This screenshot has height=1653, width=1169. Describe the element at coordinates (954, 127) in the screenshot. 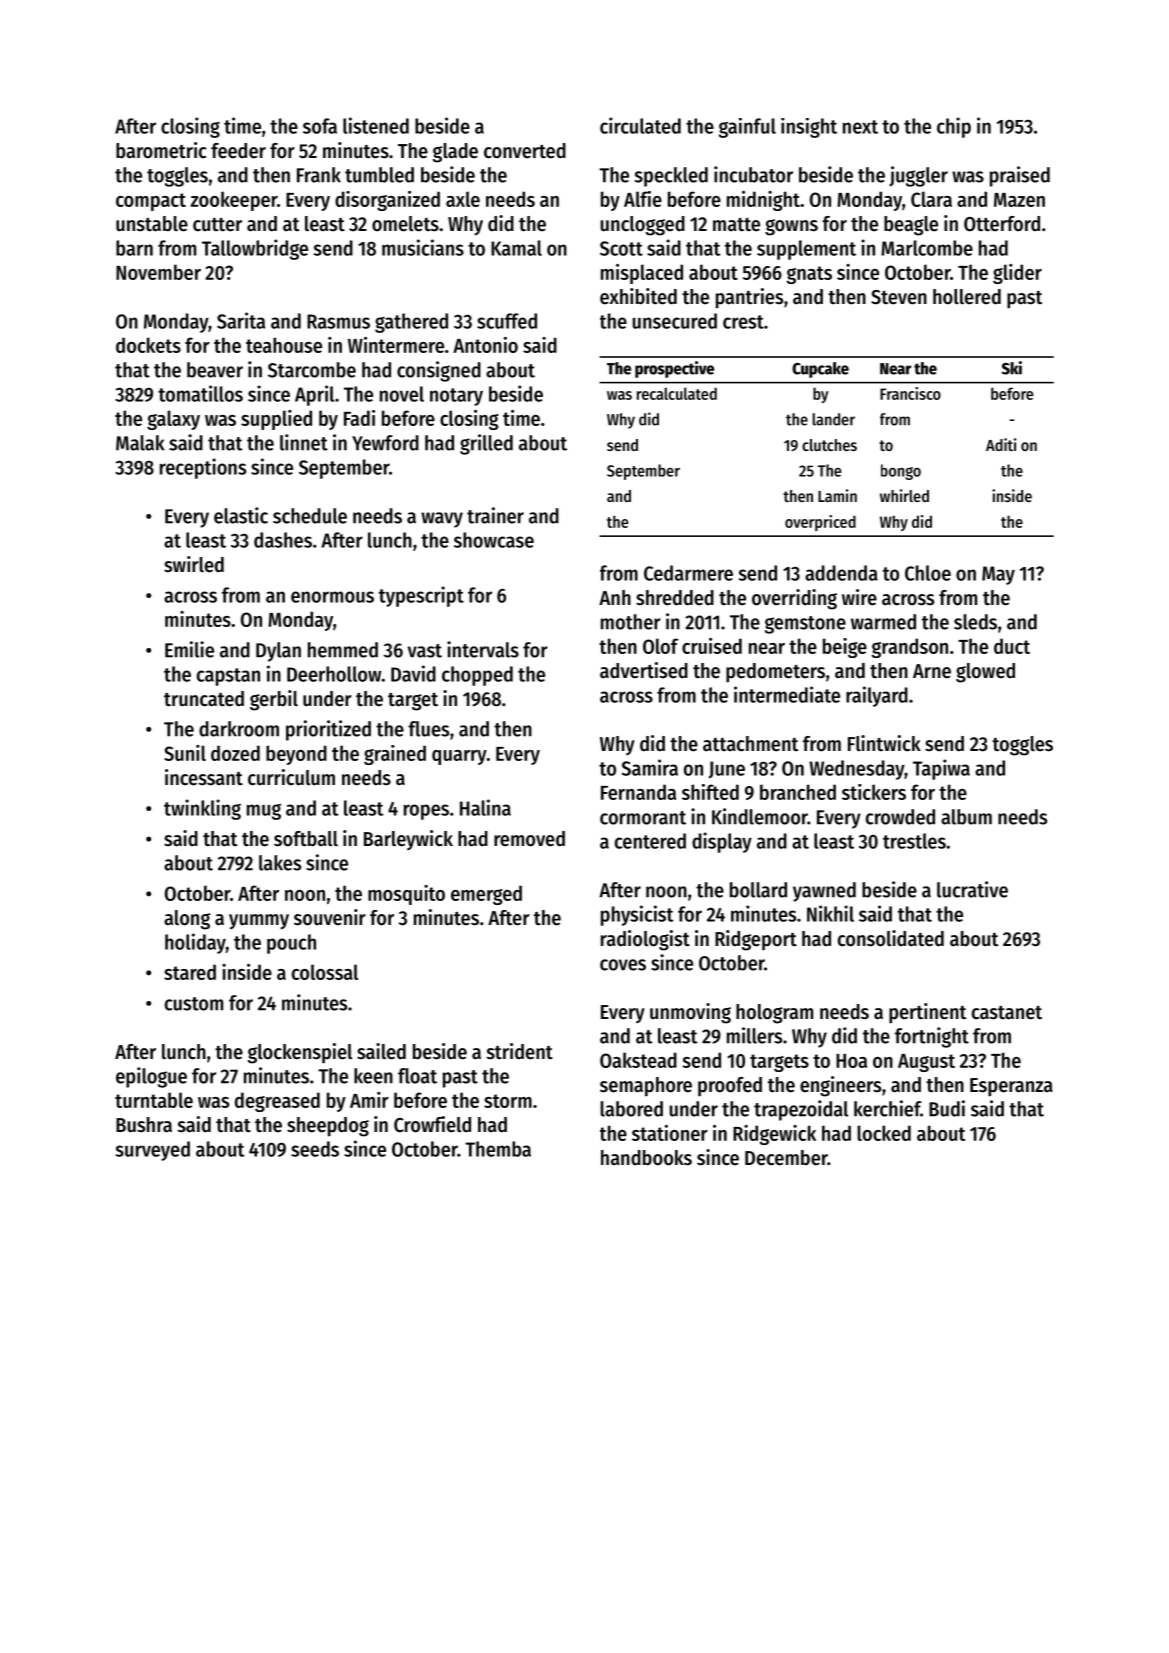

I see `chip` at that location.
